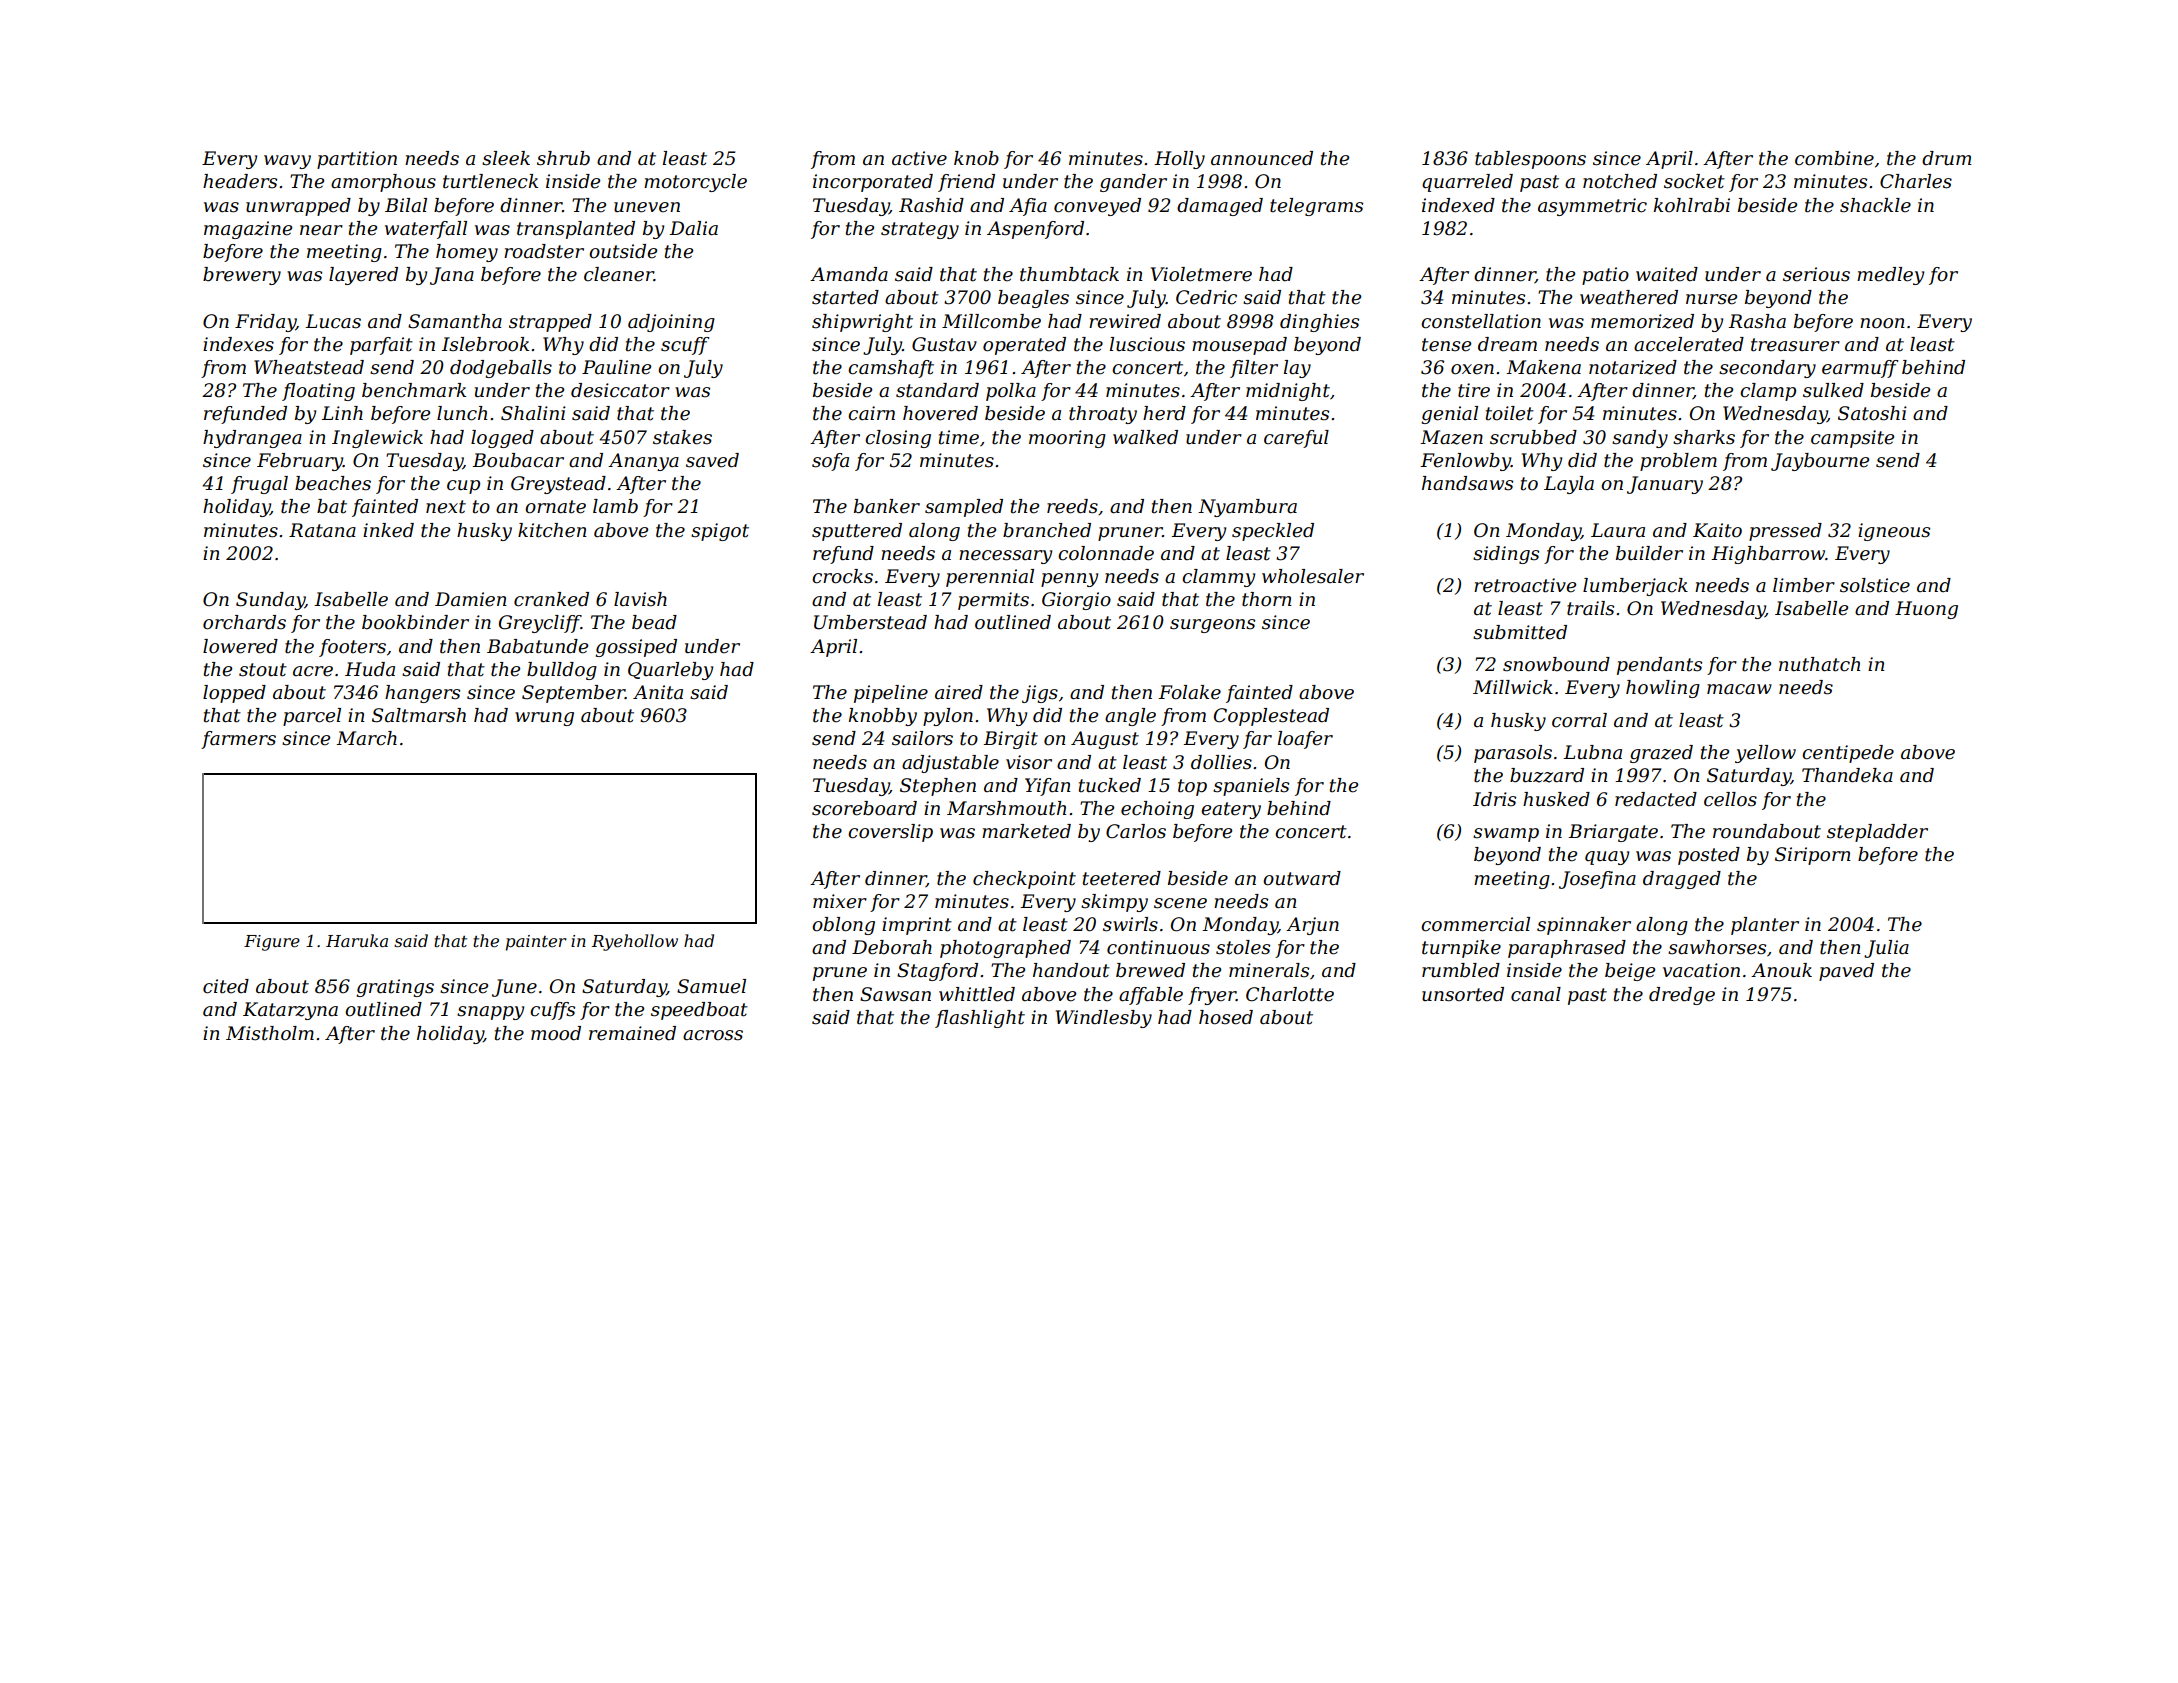  What do you see at coordinates (270, 1033) in the screenshot?
I see `Mistholm` at bounding box center [270, 1033].
